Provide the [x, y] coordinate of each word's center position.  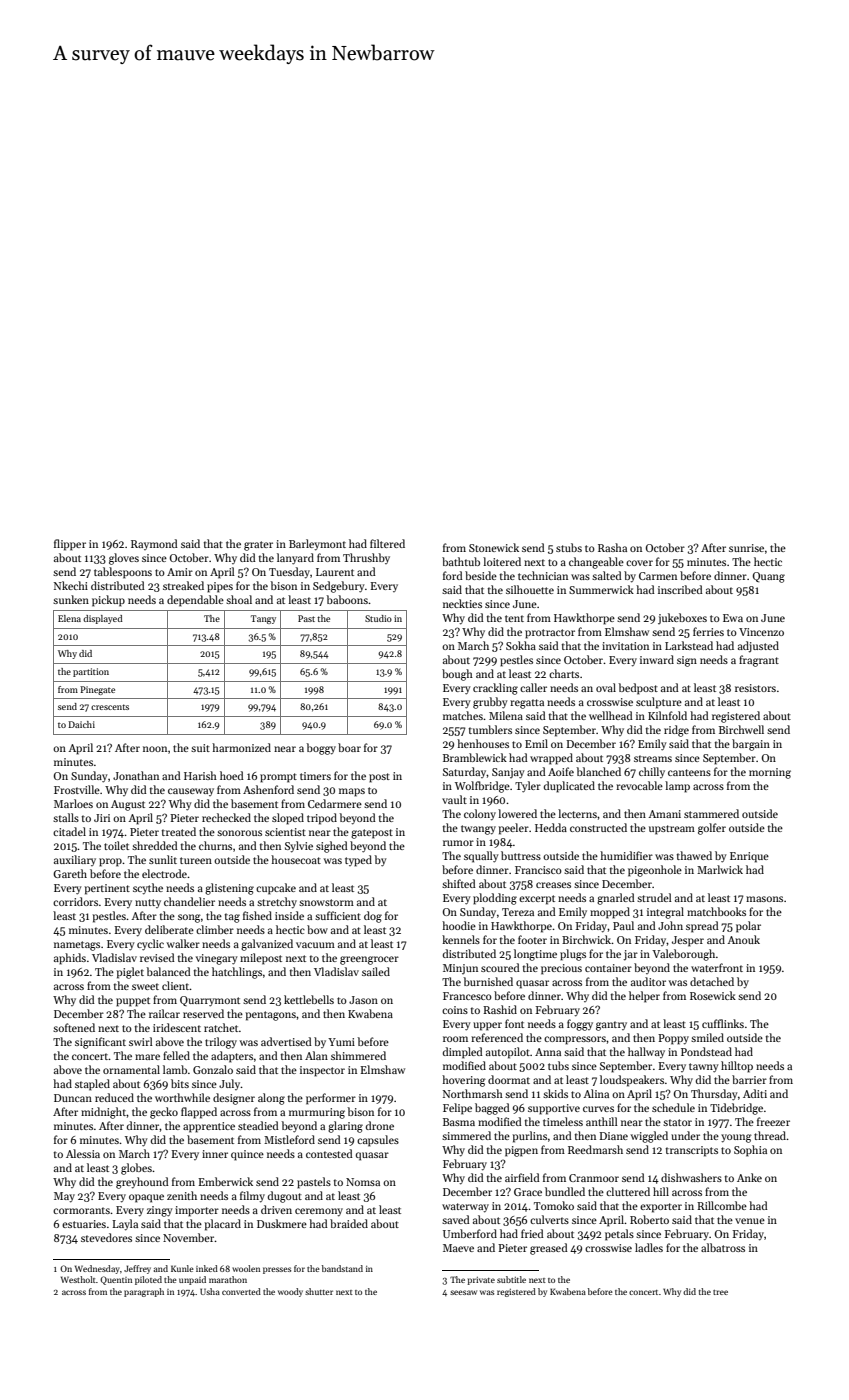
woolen [246, 1268]
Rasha [612, 547]
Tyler [528, 787]
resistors [755, 688]
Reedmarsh [595, 1149]
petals [619, 1235]
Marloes [73, 803]
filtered [387, 543]
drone [380, 1125]
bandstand [342, 1268]
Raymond [154, 544]
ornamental [131, 1069]
